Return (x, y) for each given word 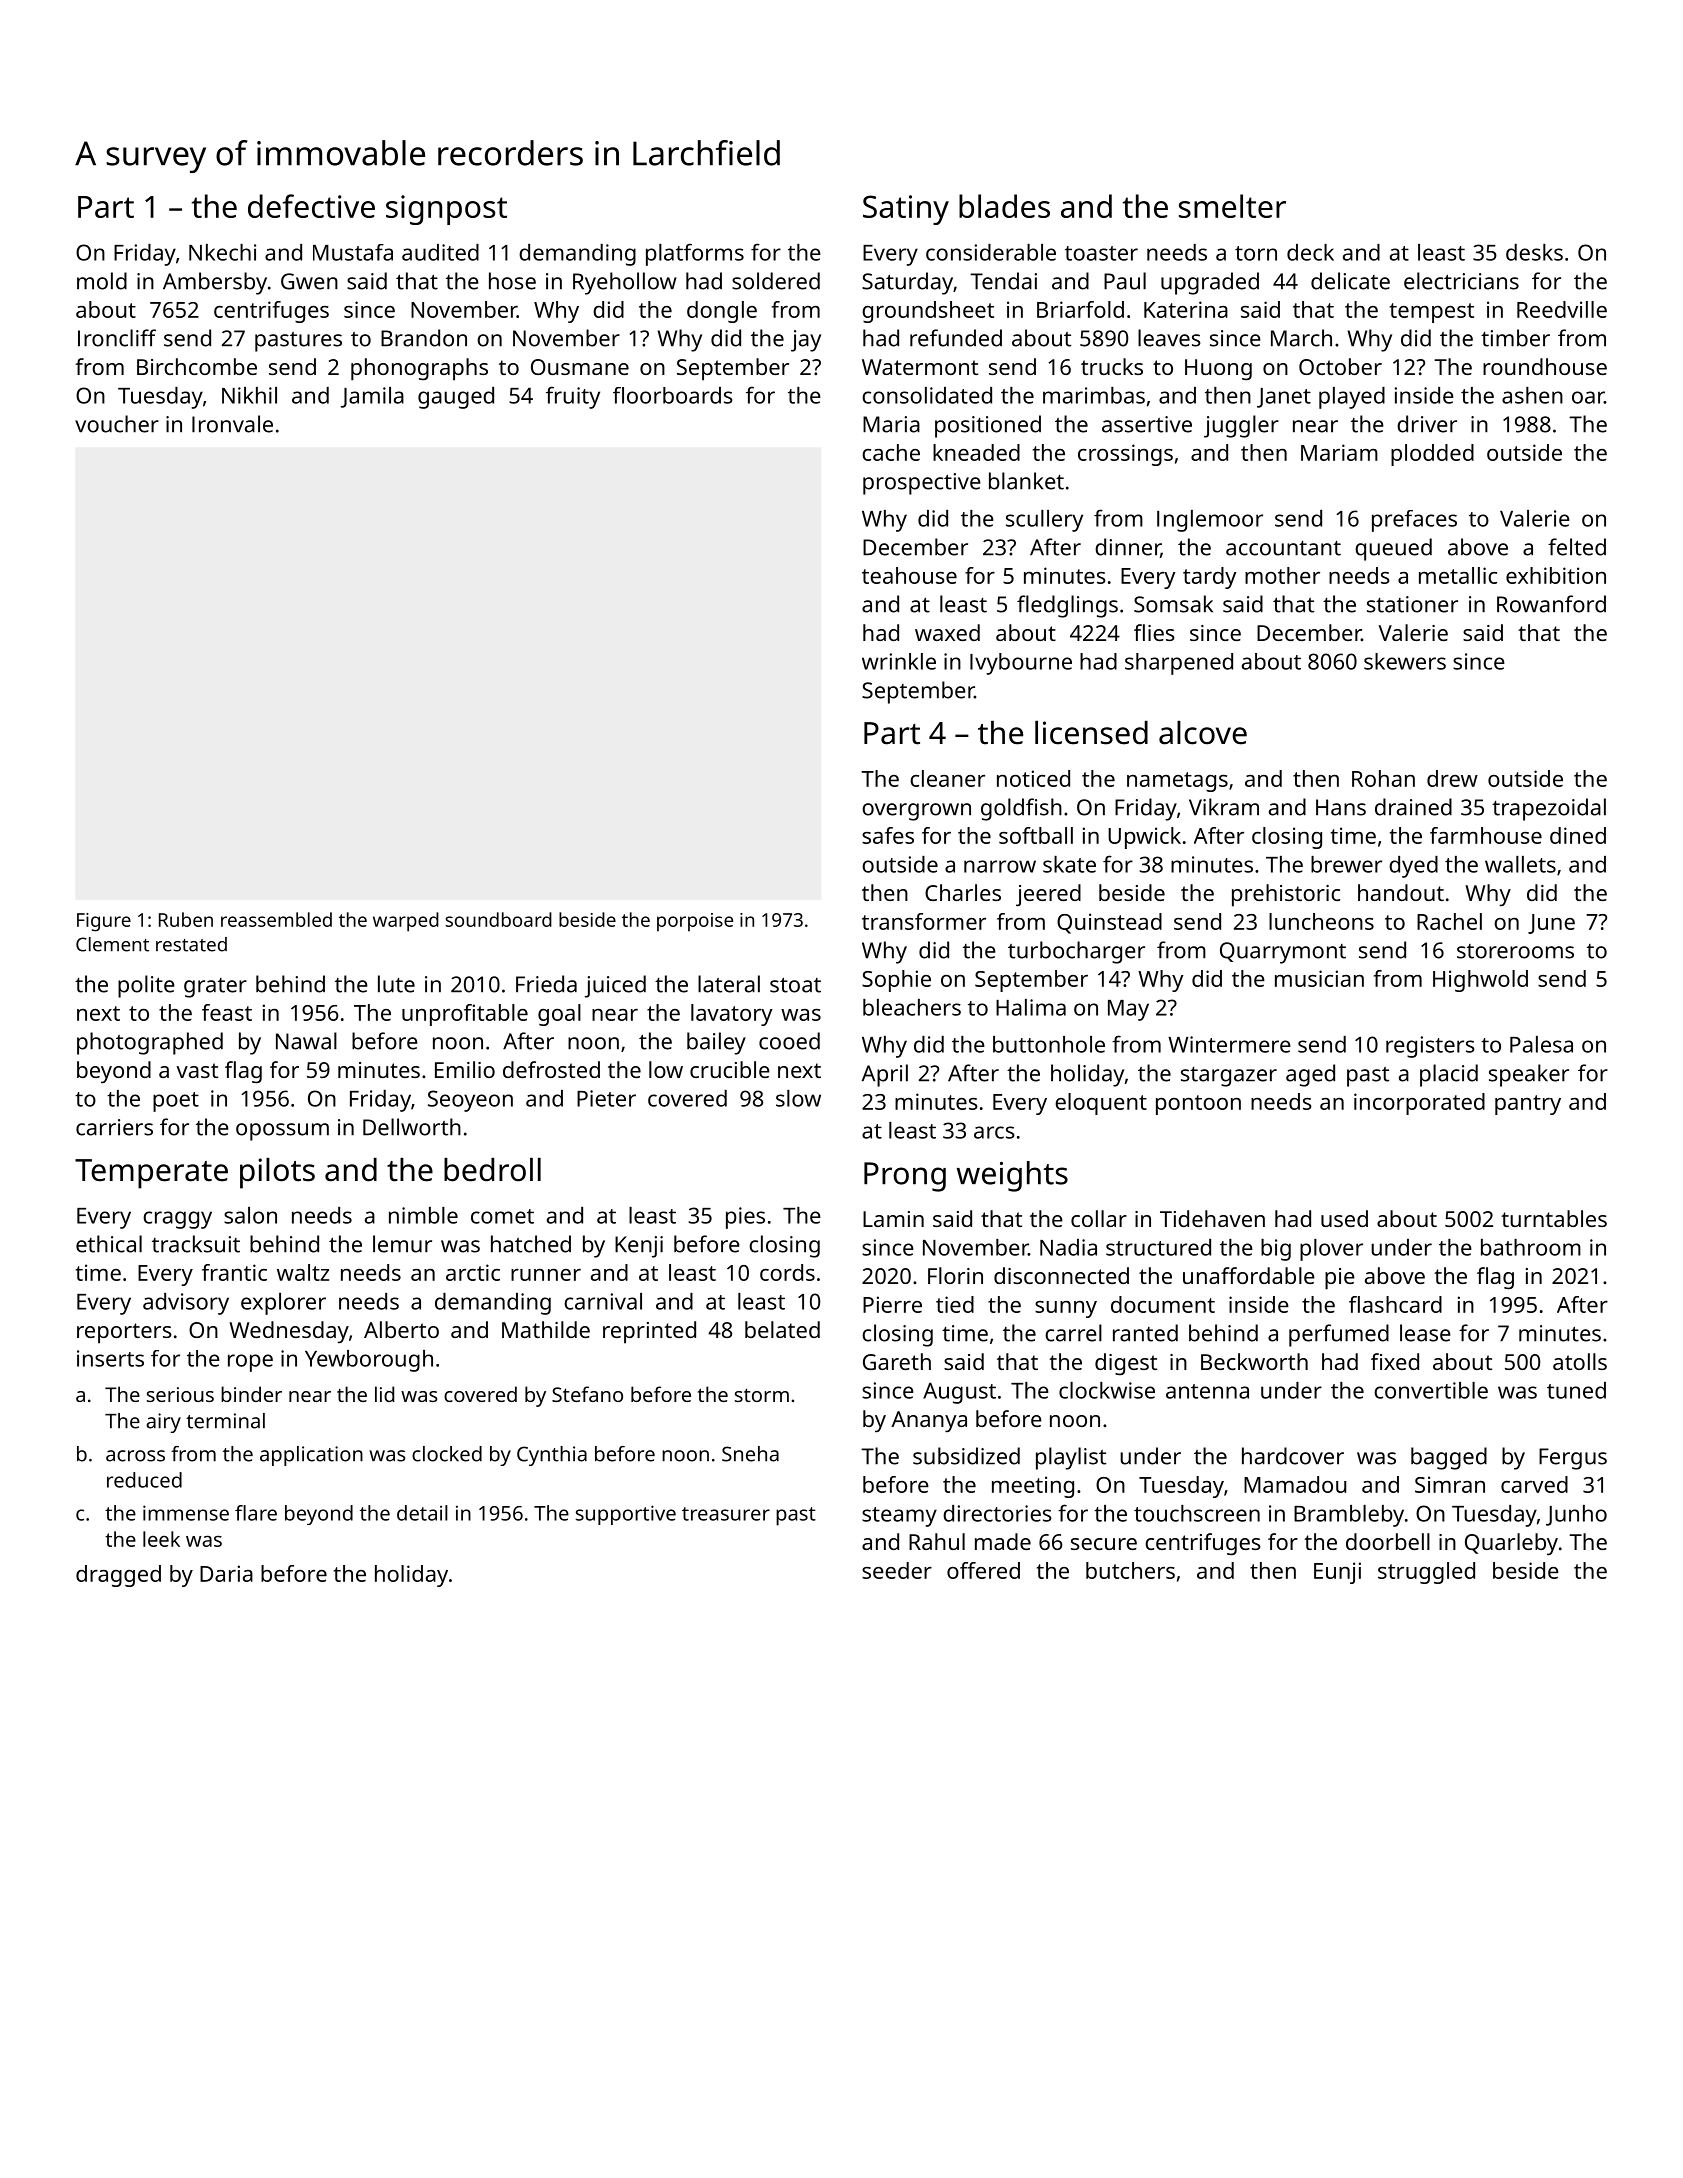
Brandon (424, 338)
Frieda (546, 984)
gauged (456, 398)
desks (1534, 252)
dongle (722, 312)
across (135, 1456)
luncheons (1321, 921)
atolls (1580, 1361)
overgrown (916, 812)
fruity (573, 397)
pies (745, 1218)
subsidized (966, 1456)
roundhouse (1545, 366)
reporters (124, 1333)
